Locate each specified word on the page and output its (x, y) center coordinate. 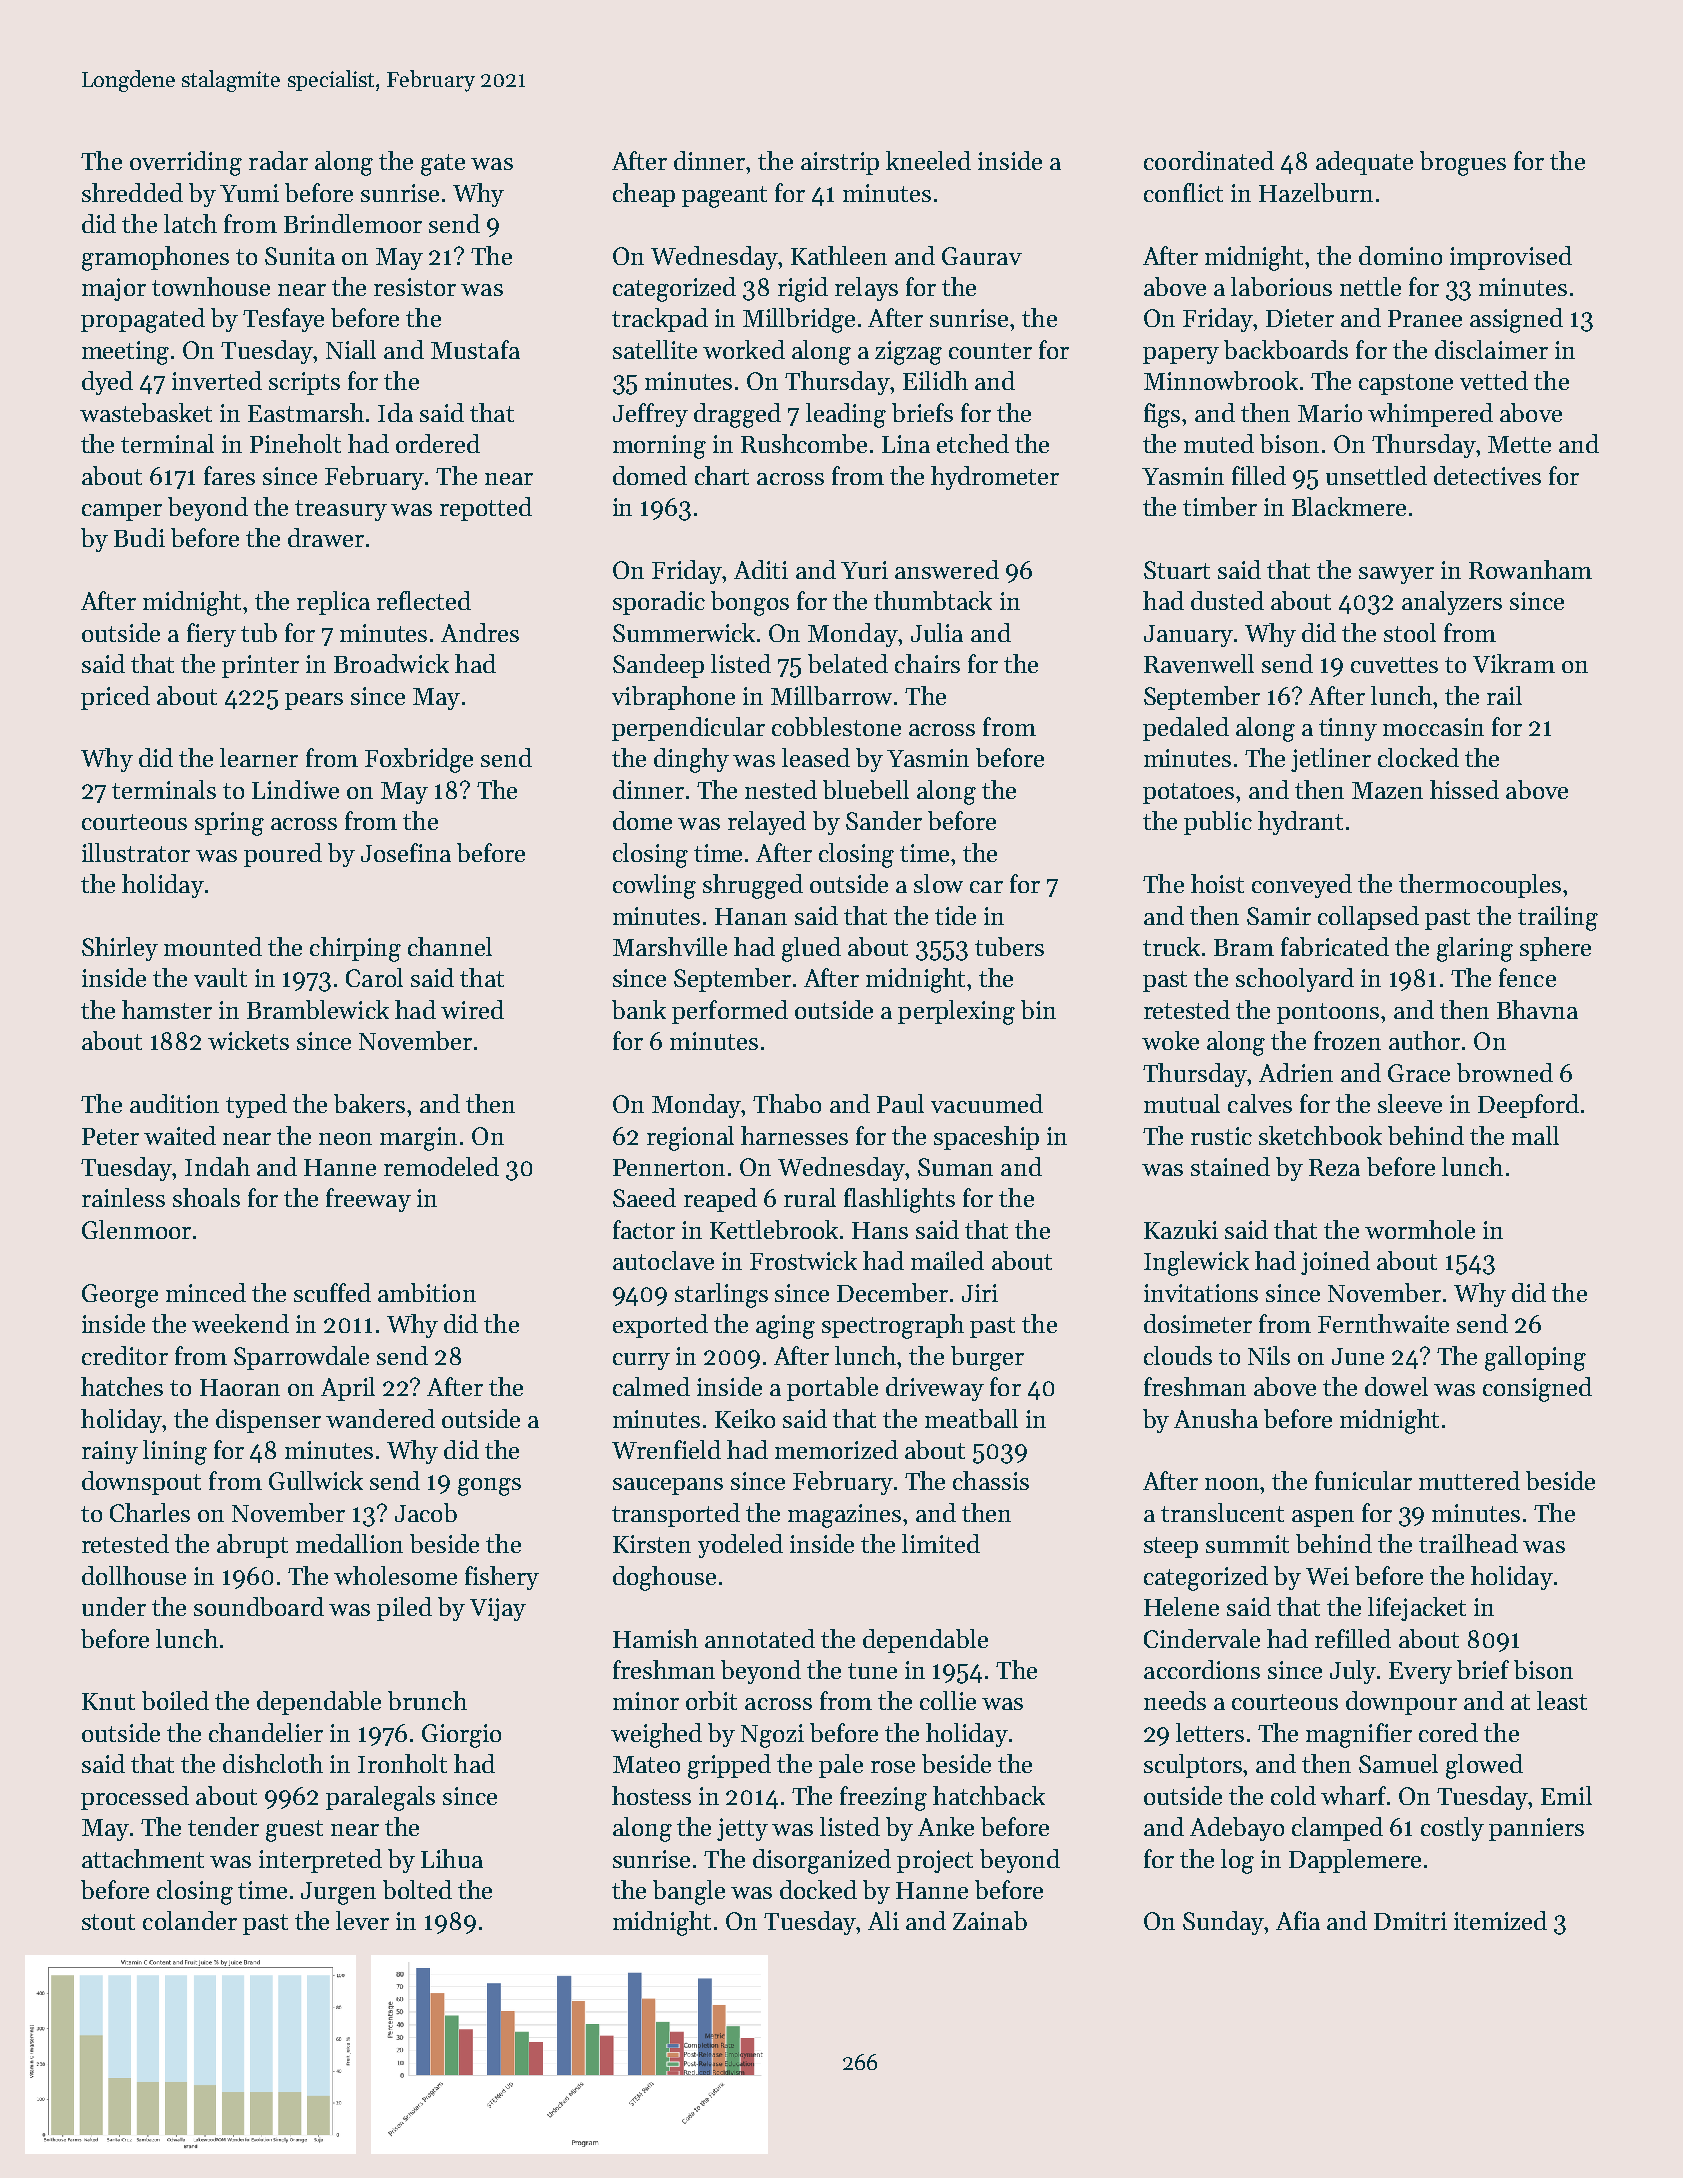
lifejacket (1417, 1609)
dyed (107, 383)
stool (1410, 632)
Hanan (751, 916)
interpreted (320, 1861)
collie (948, 1700)
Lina (906, 444)
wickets (248, 1040)
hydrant (1300, 823)
